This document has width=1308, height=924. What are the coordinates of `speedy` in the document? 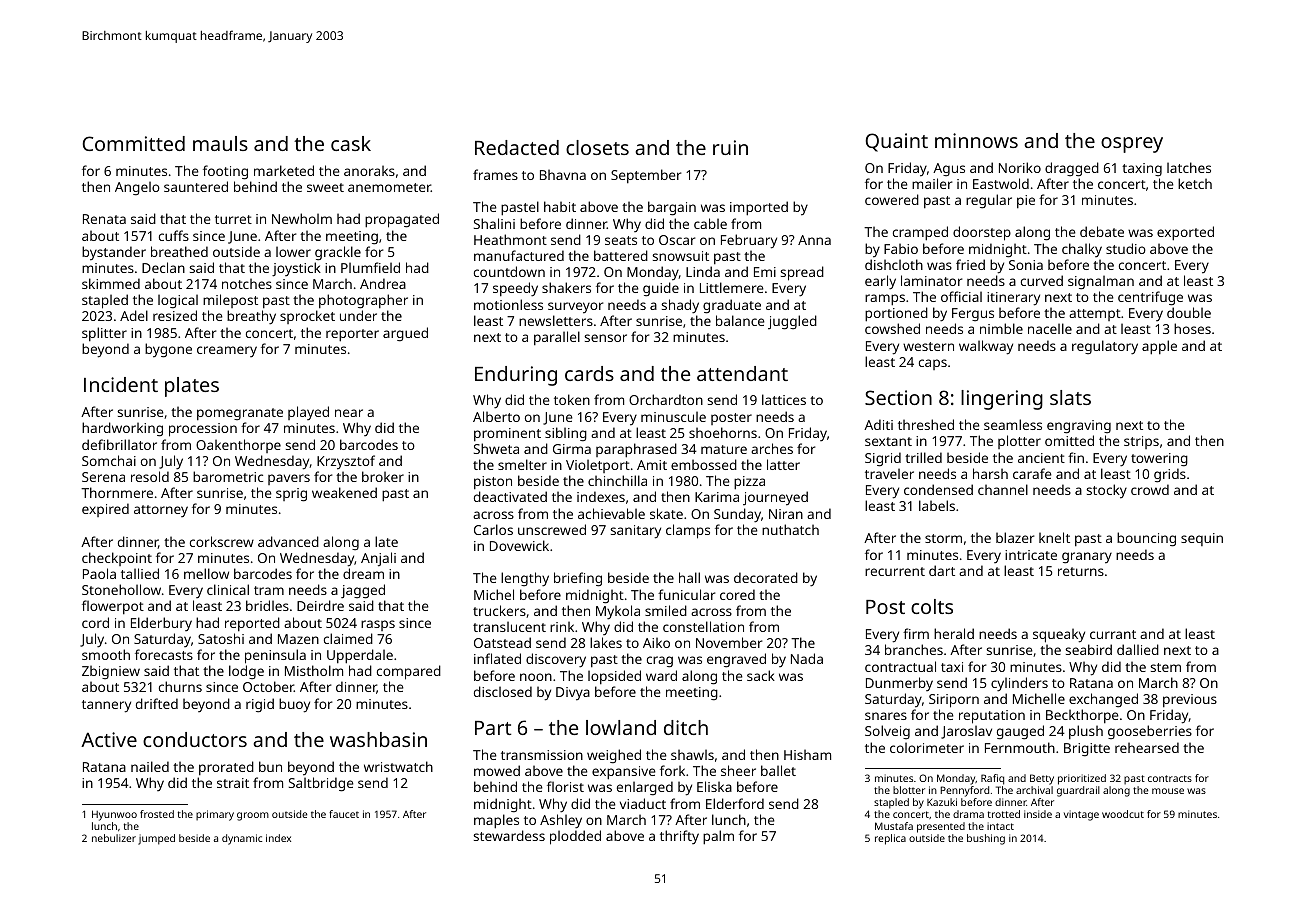 It's located at (515, 289).
